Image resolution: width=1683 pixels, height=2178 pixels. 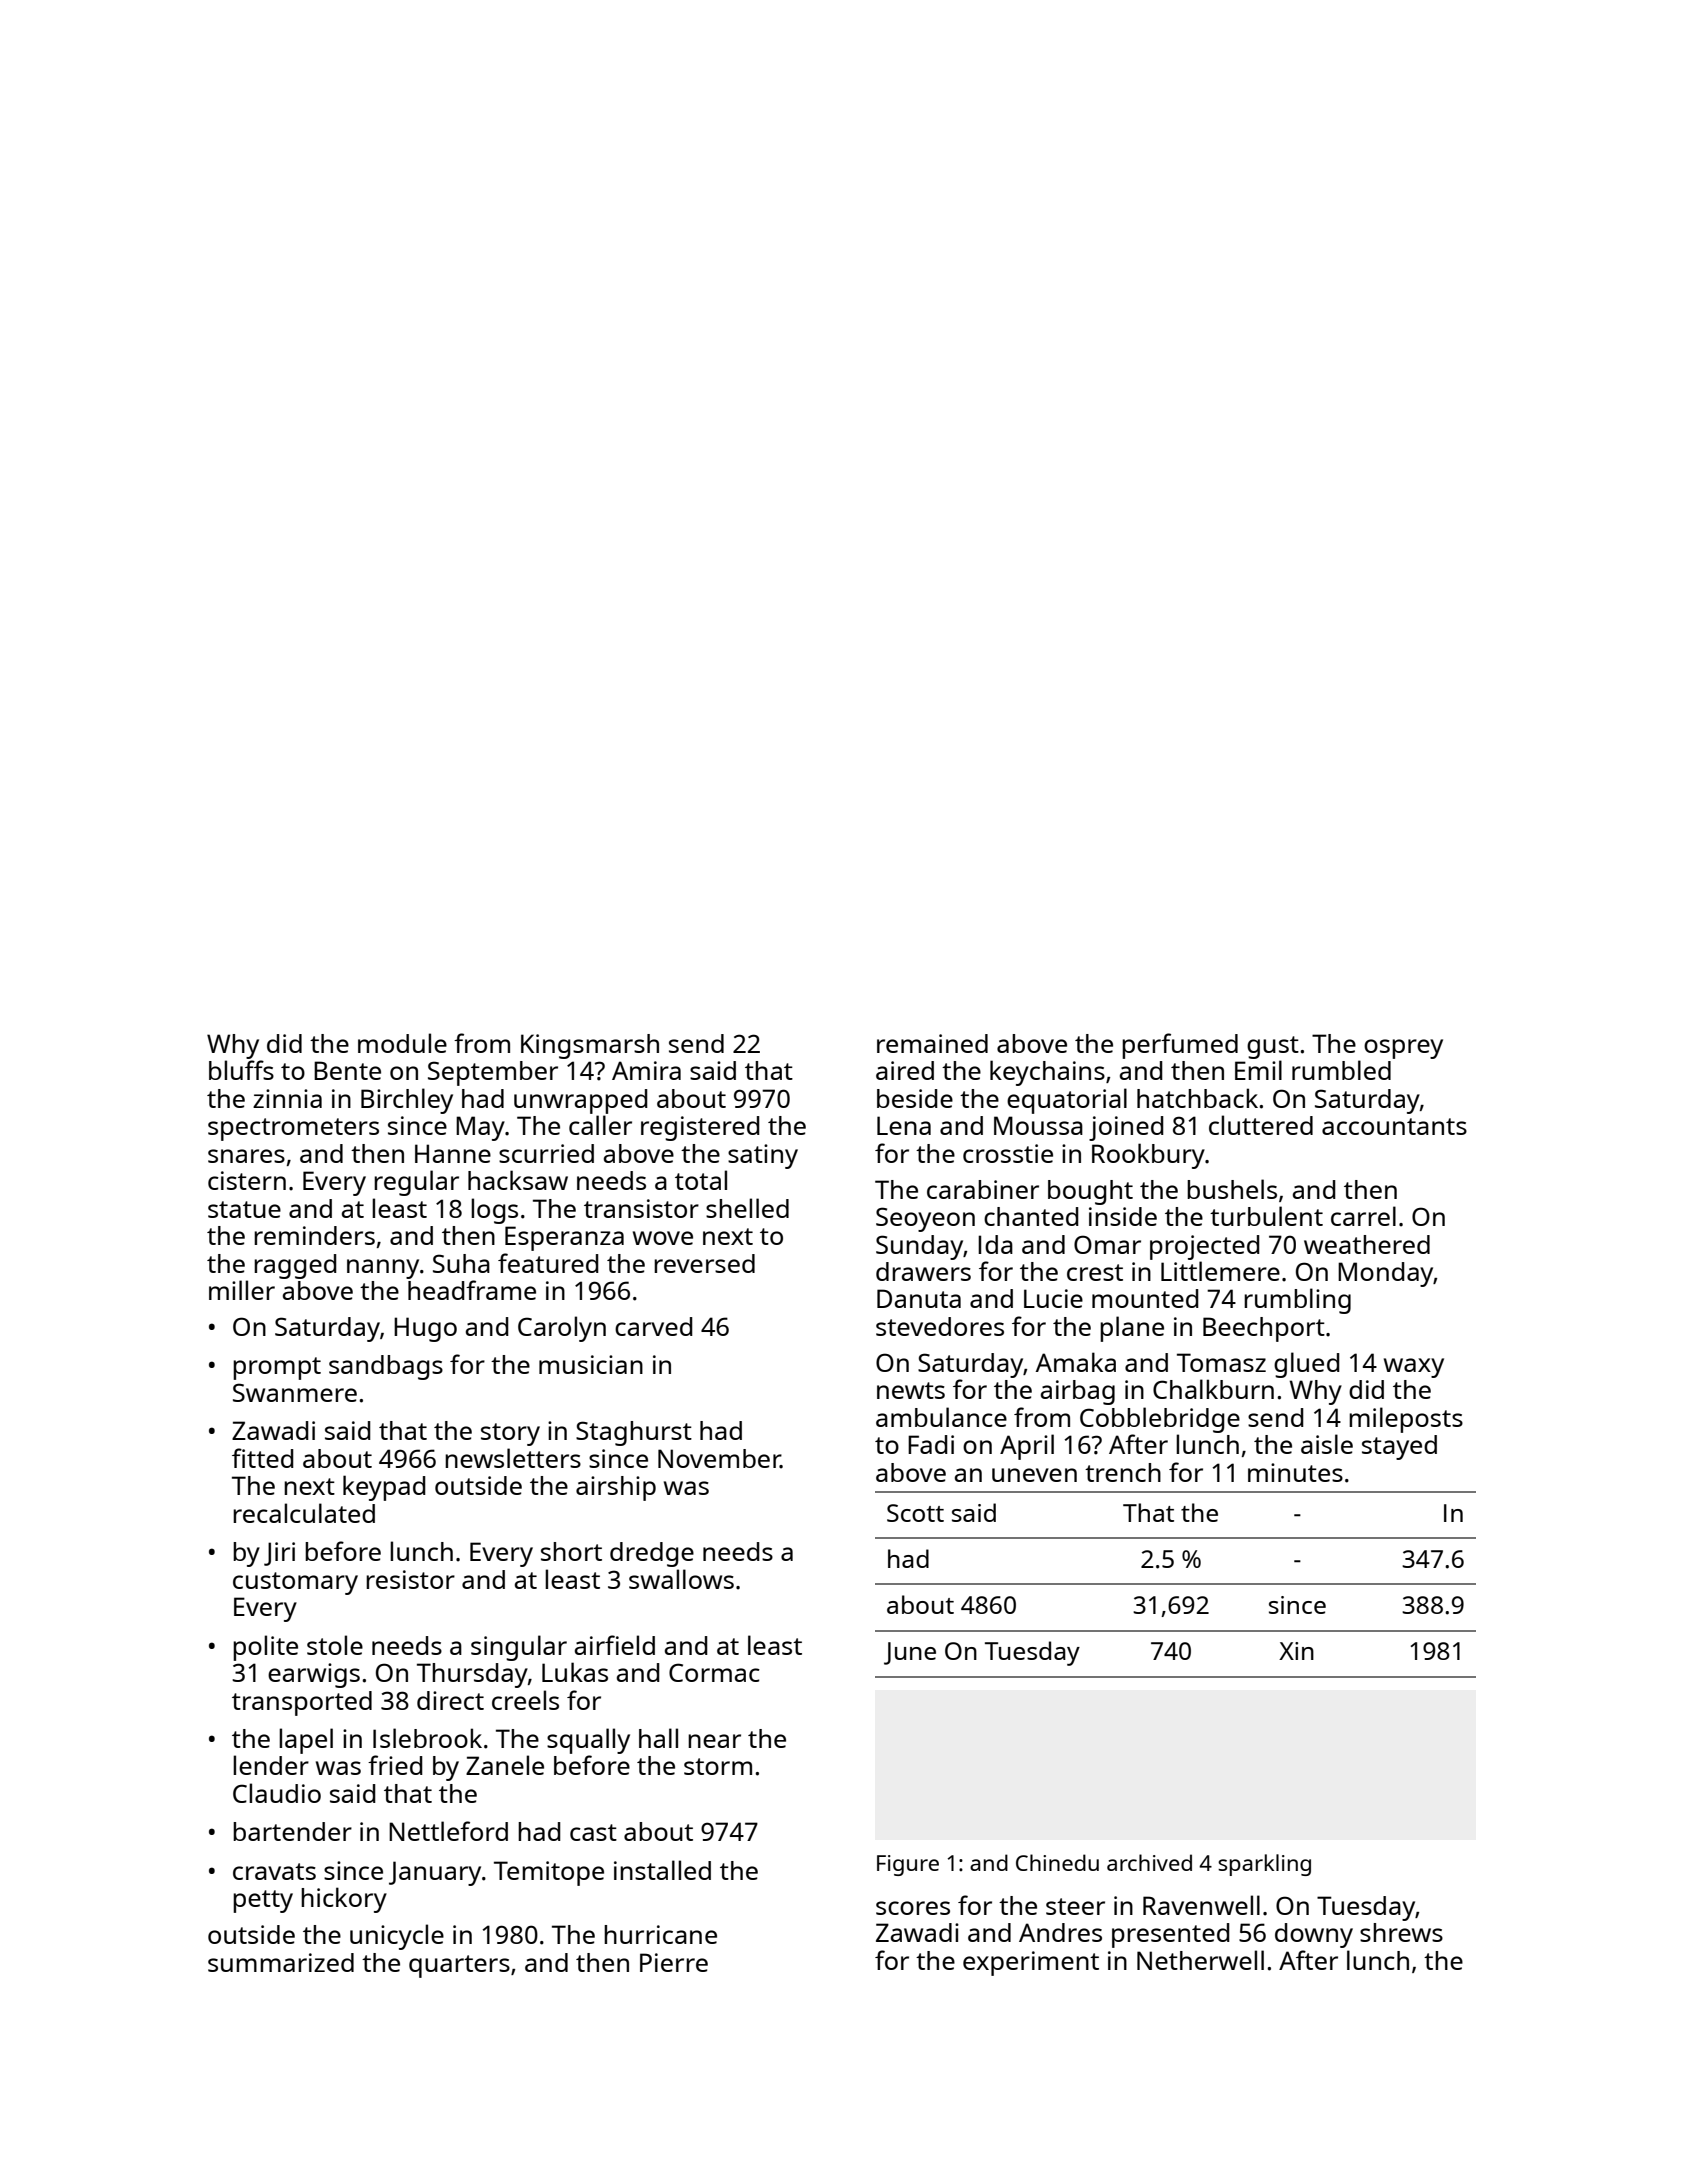 I want to click on Zanele, so click(x=505, y=1765).
